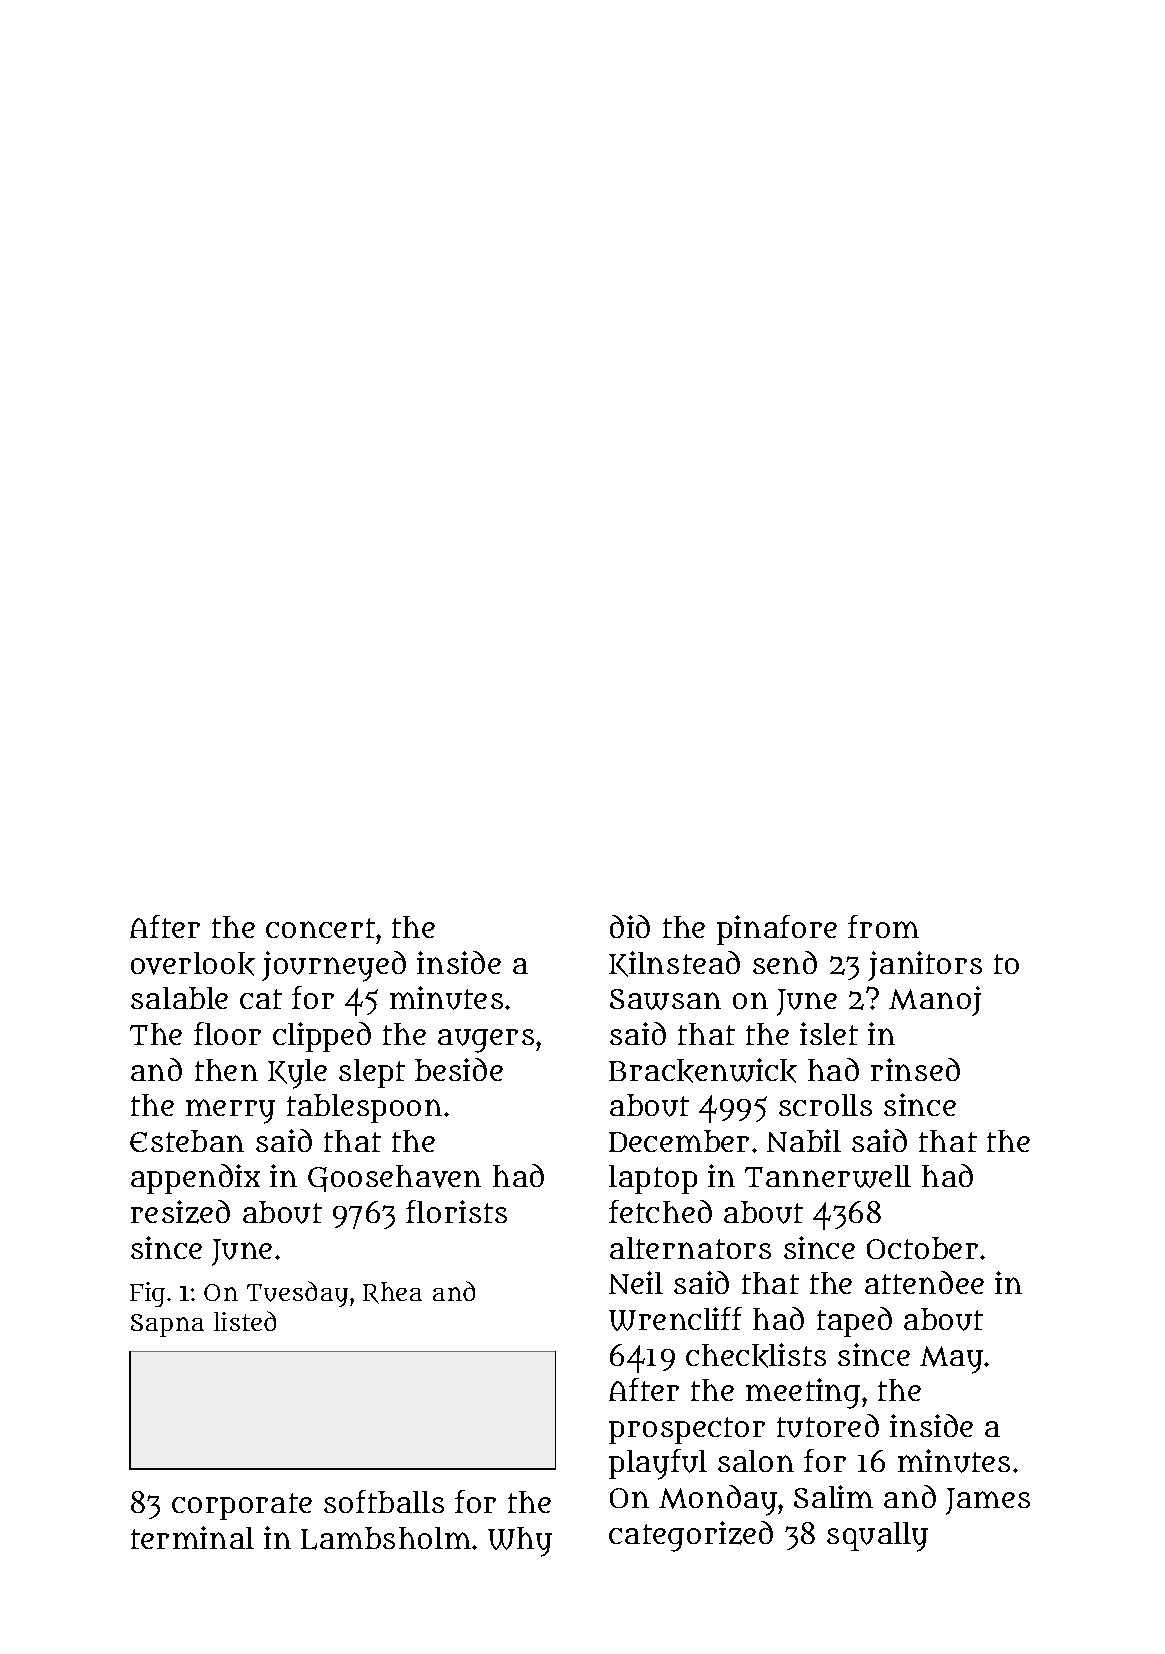 Image resolution: width=1165 pixels, height=1654 pixels. Describe the element at coordinates (520, 1542) in the screenshot. I see `Why` at that location.
